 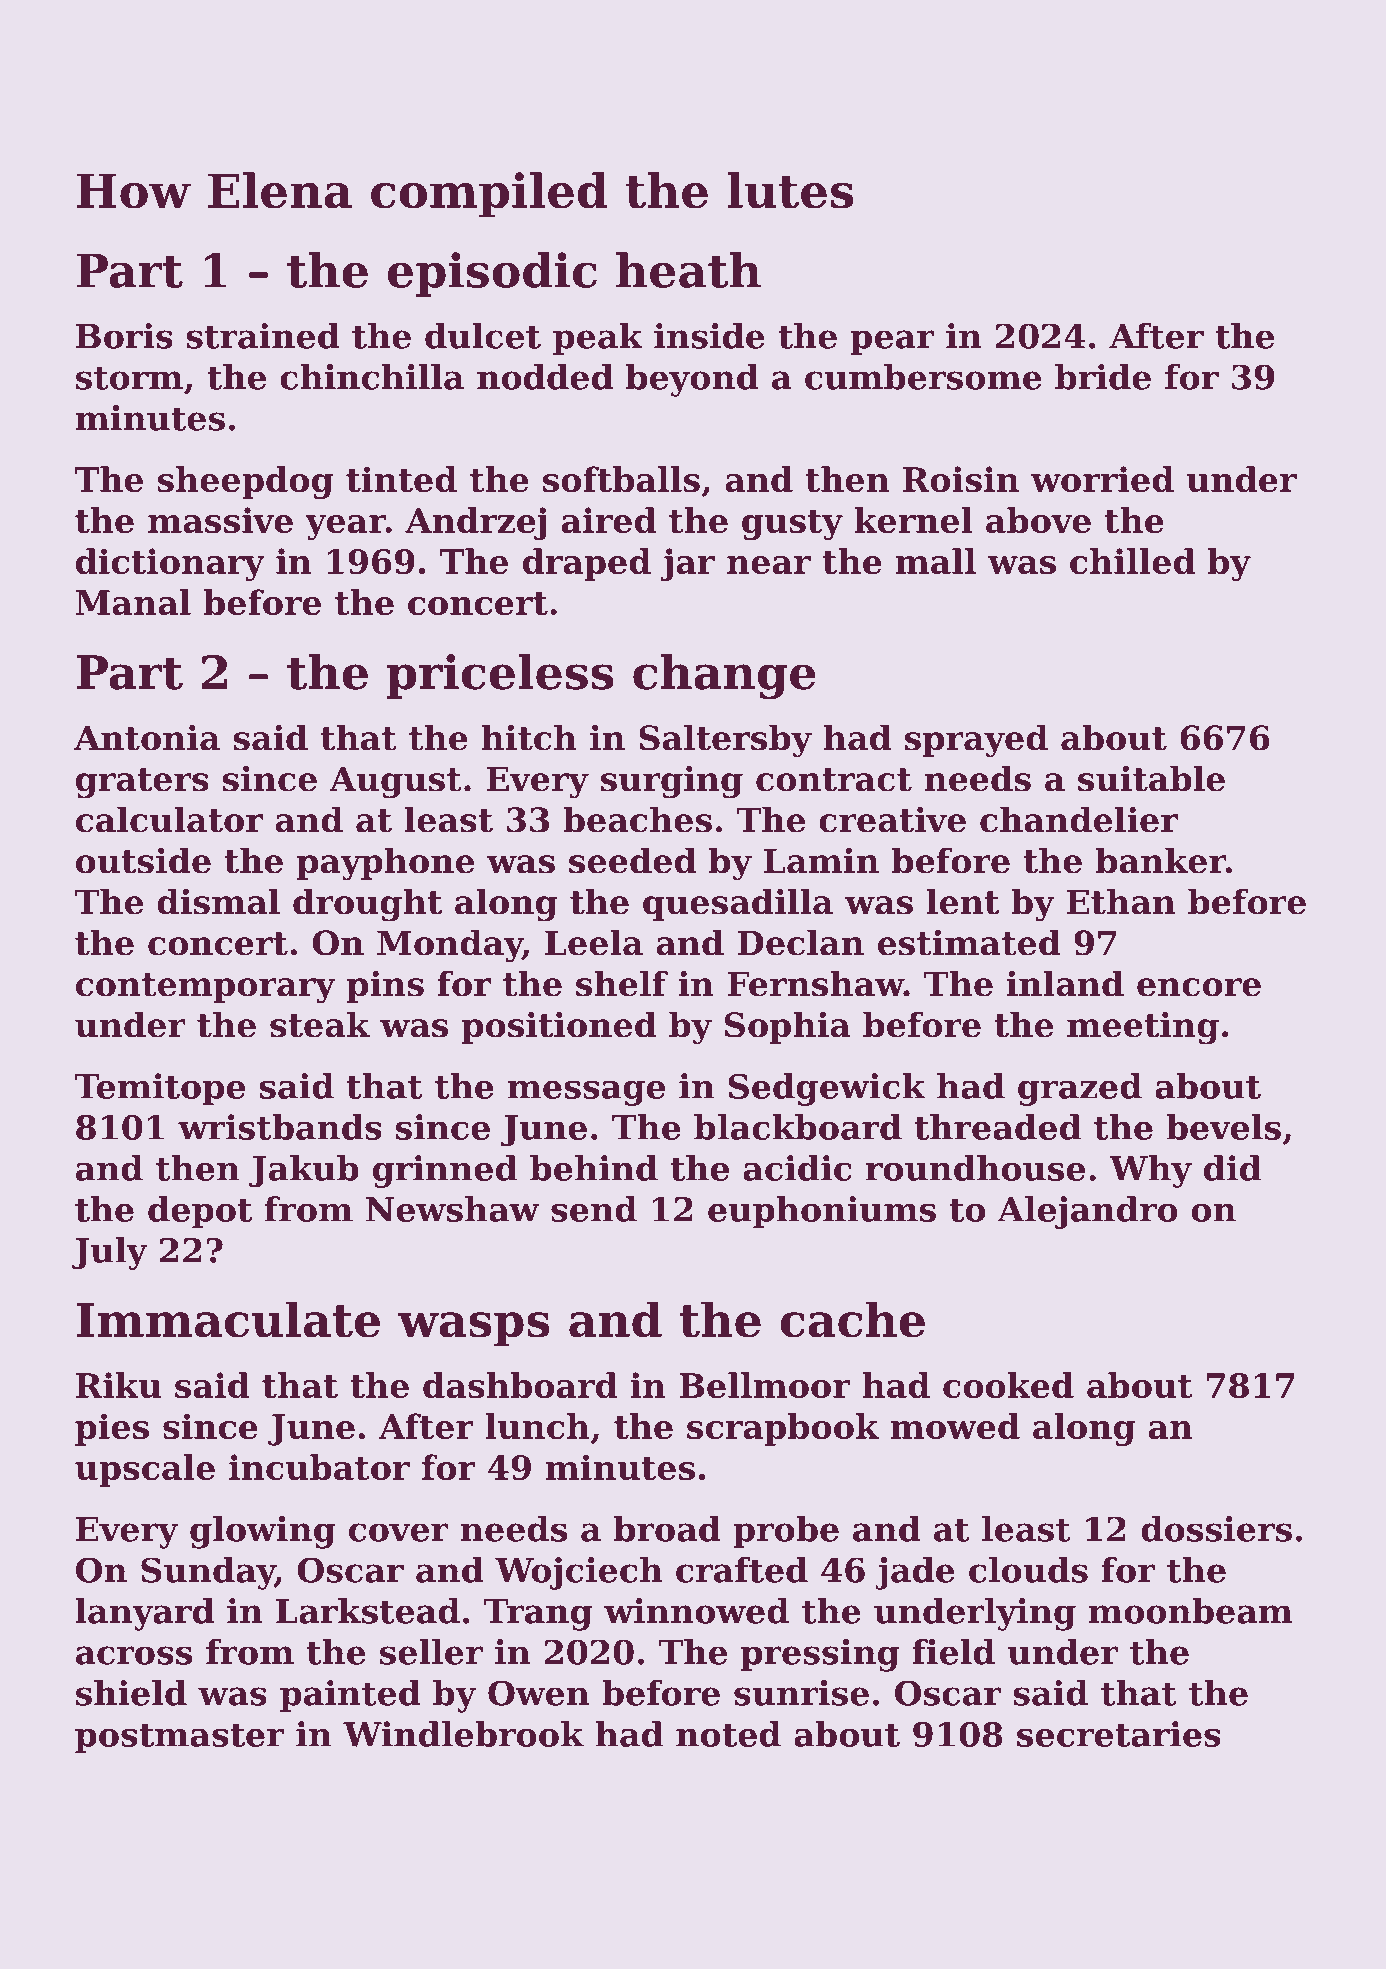 I want to click on kernel, so click(x=913, y=520).
